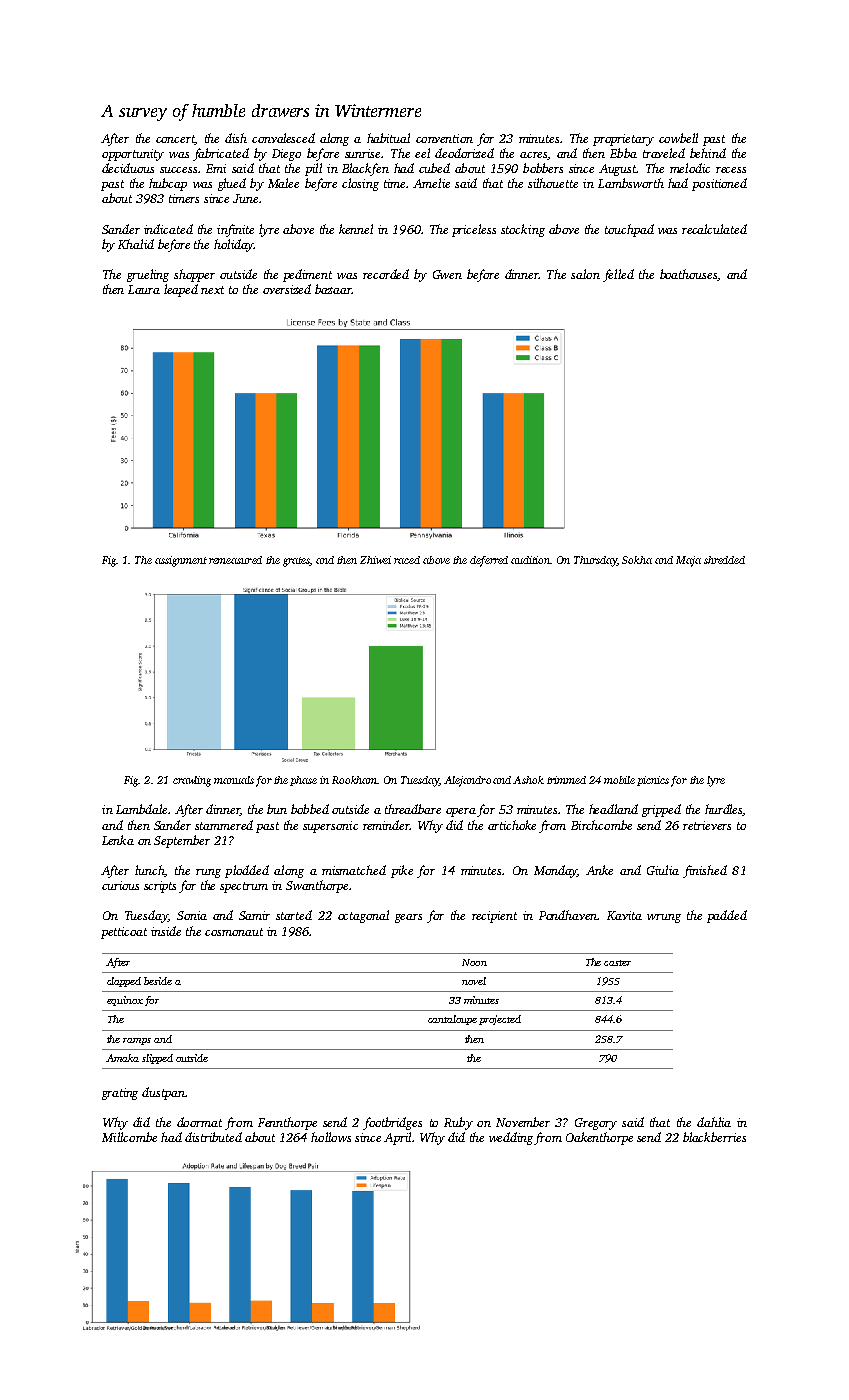  Describe the element at coordinates (452, 1020) in the screenshot. I see `cantaloupe` at that location.
